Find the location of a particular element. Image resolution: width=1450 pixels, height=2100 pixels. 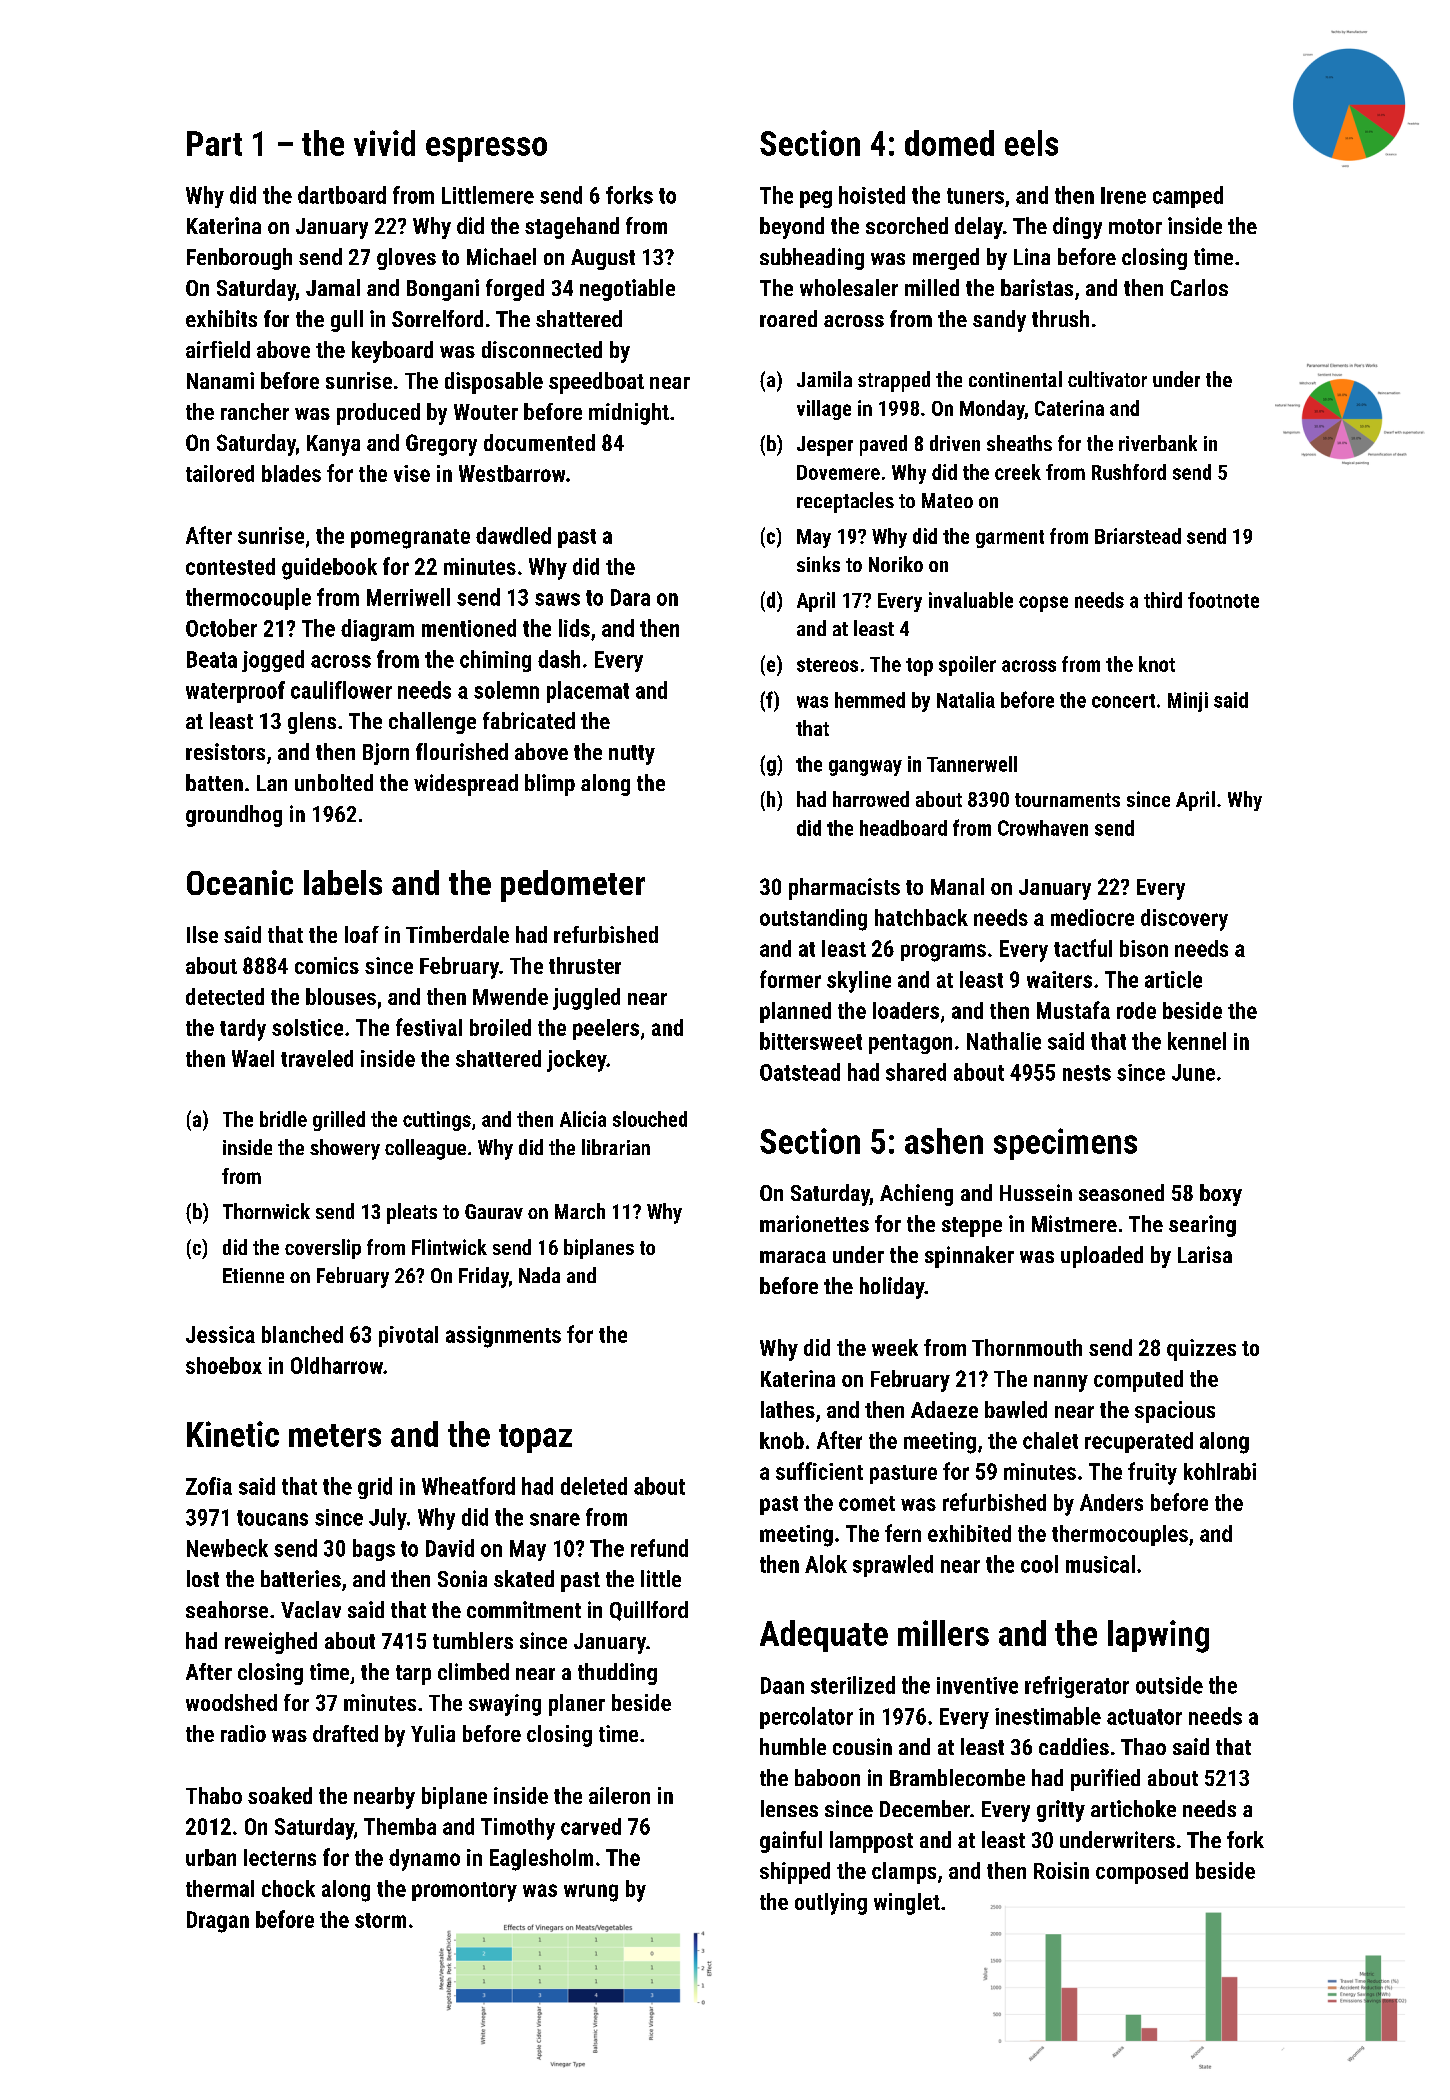

slouched is located at coordinates (650, 1119).
